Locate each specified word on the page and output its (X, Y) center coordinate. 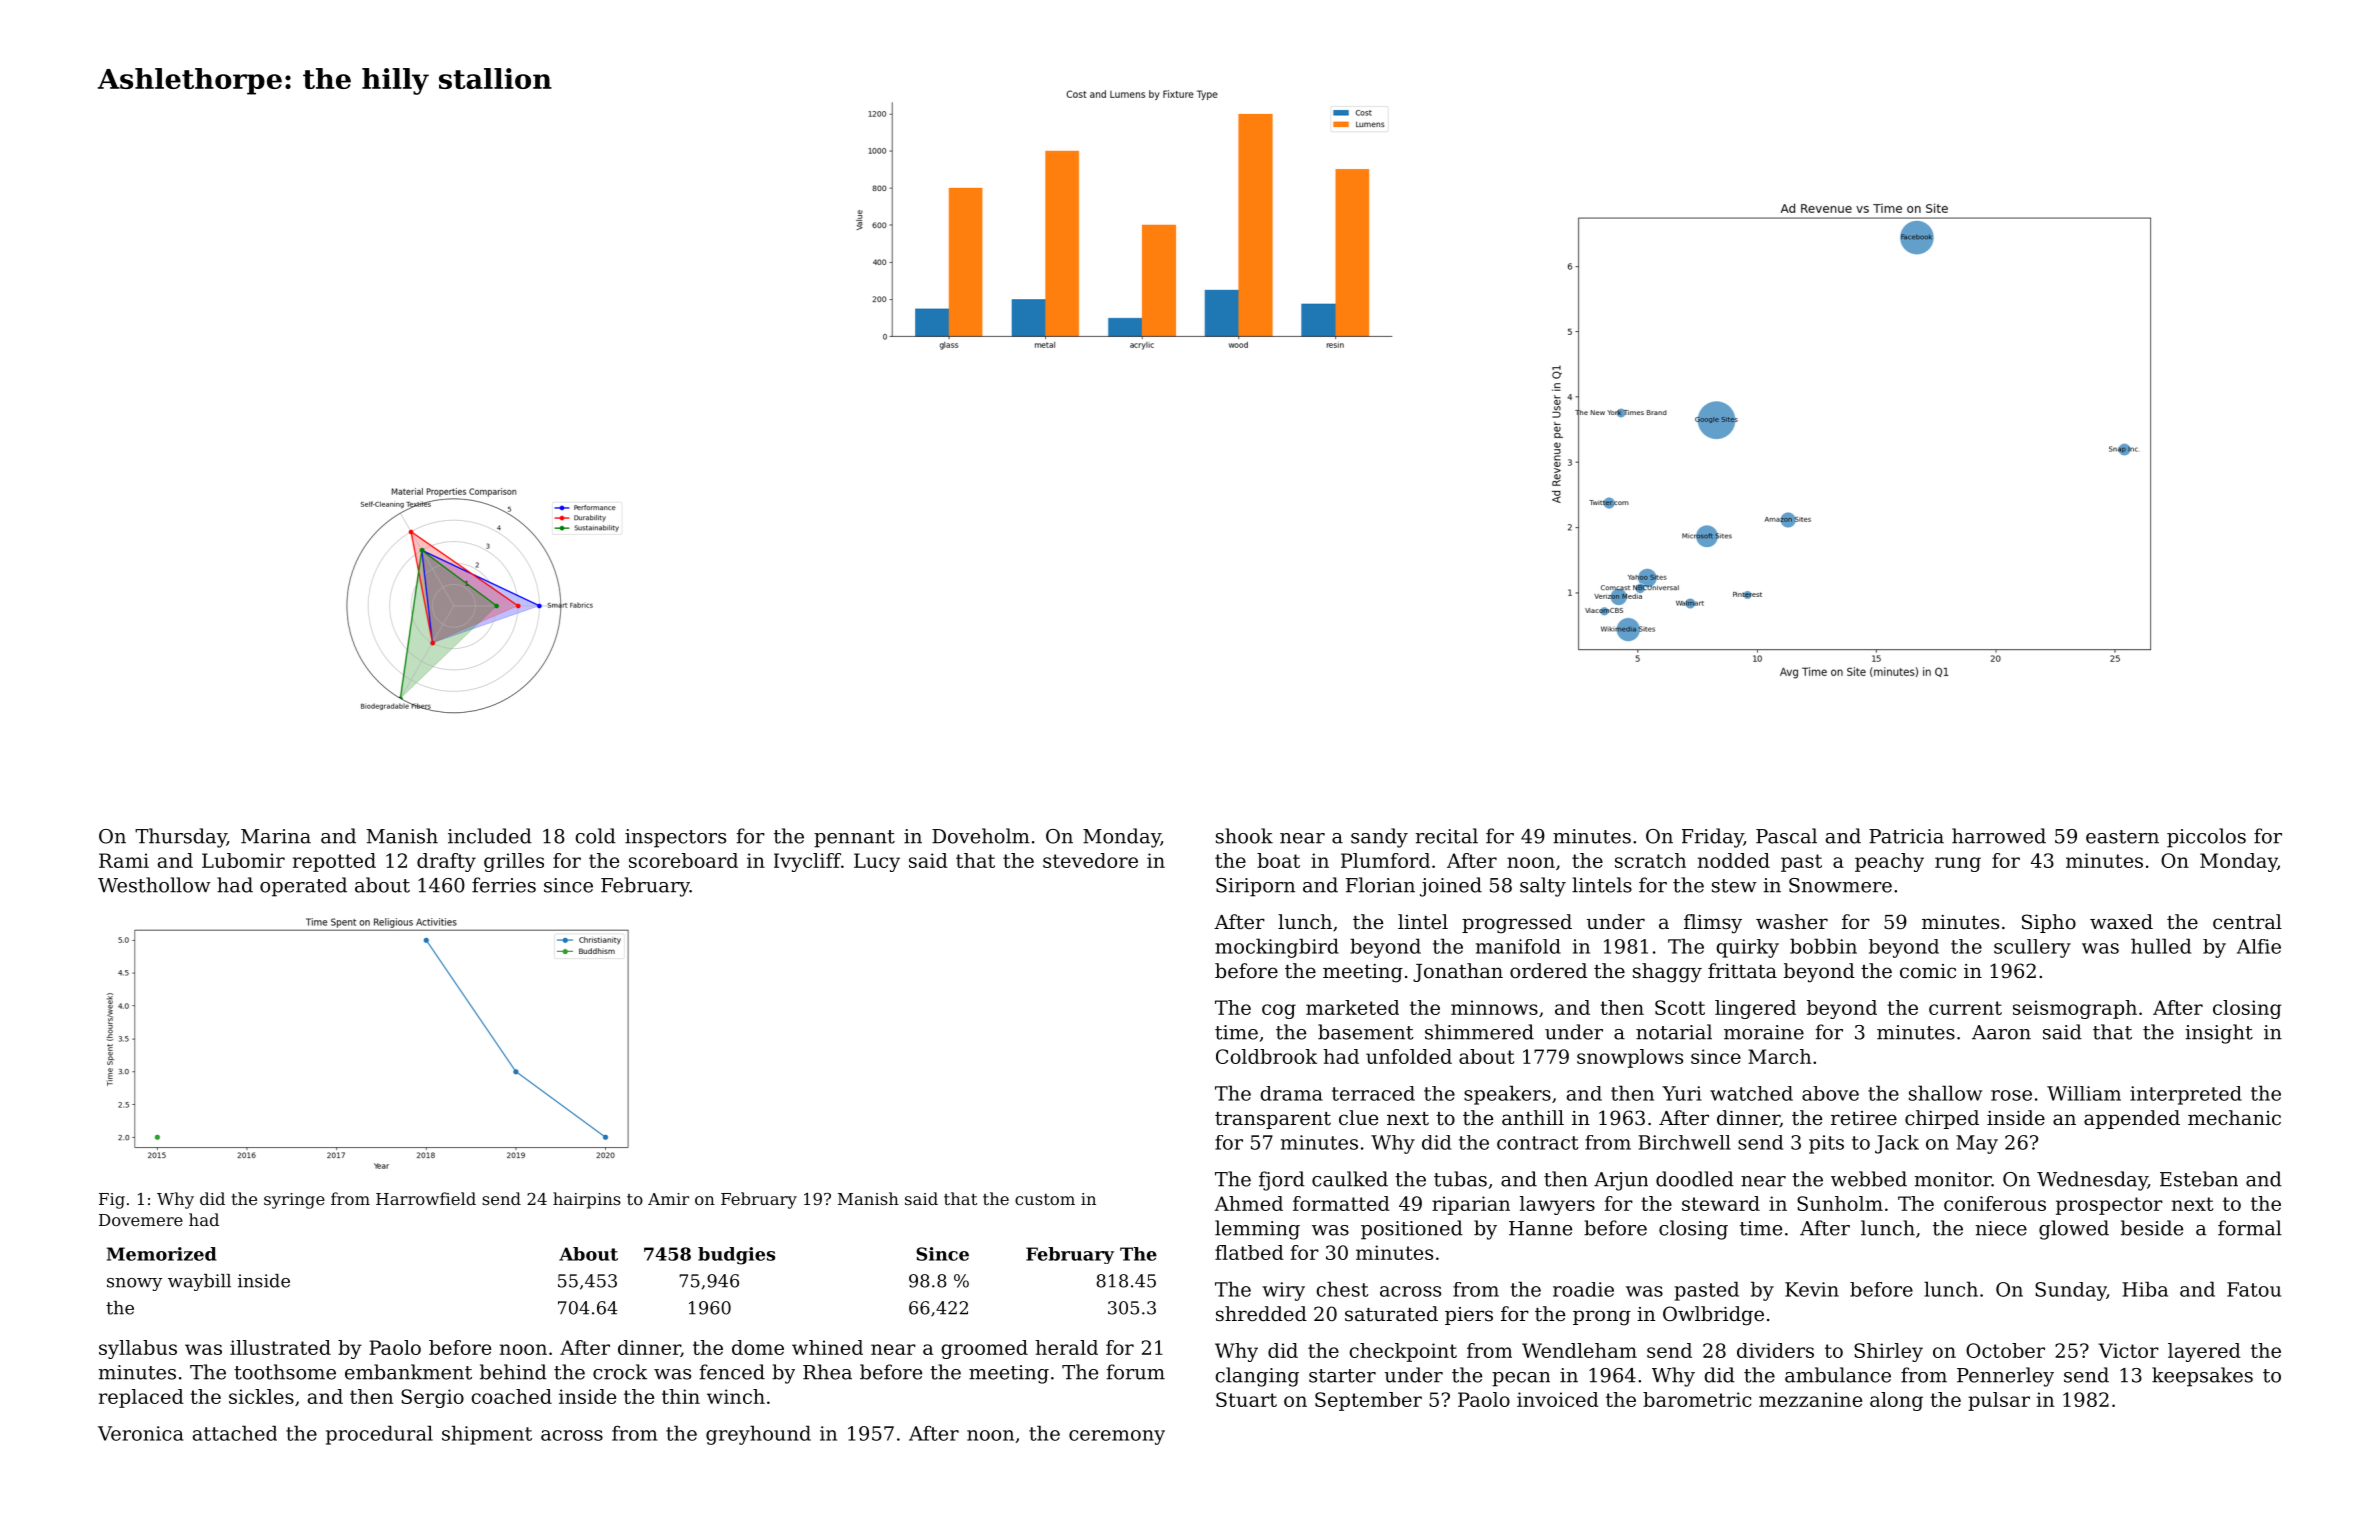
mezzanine (1810, 1399)
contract (1538, 1143)
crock (620, 1372)
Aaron (2001, 1032)
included (490, 836)
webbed (1869, 1179)
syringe (294, 1201)
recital (1446, 836)
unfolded (1409, 1056)
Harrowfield (426, 1198)
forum (1135, 1372)
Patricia (1906, 836)
